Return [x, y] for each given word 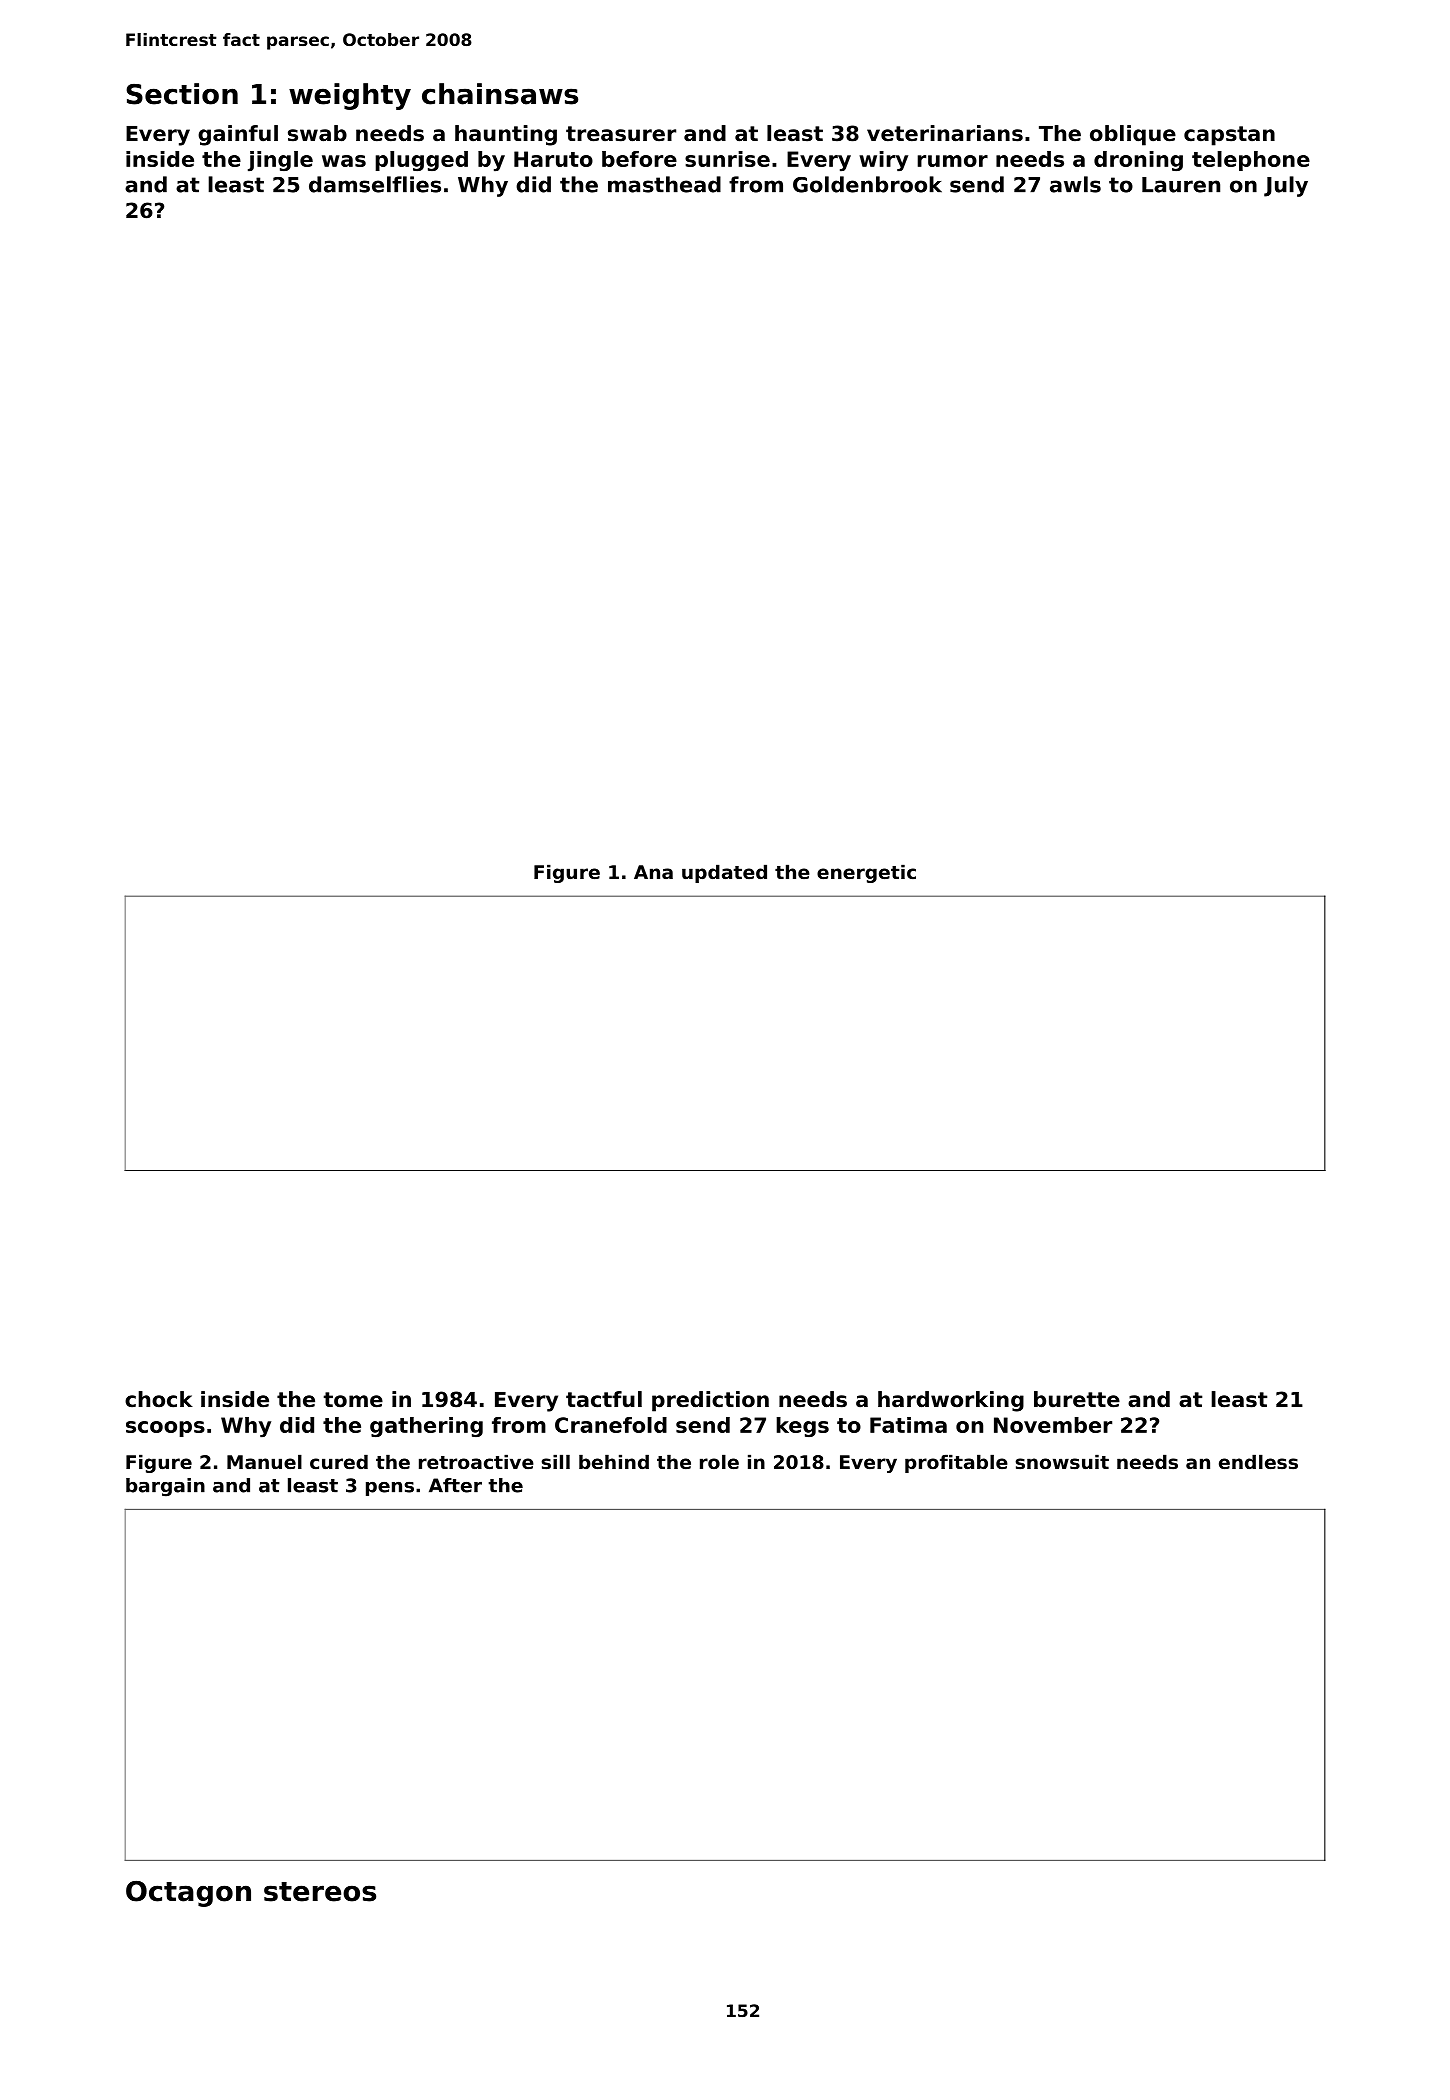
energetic [866, 873]
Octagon [188, 1894]
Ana [653, 872]
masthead [664, 184]
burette [1077, 1399]
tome [353, 1400]
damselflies [375, 184]
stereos [320, 1892]
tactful [604, 1399]
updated [724, 873]
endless [1258, 1462]
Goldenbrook [867, 184]
